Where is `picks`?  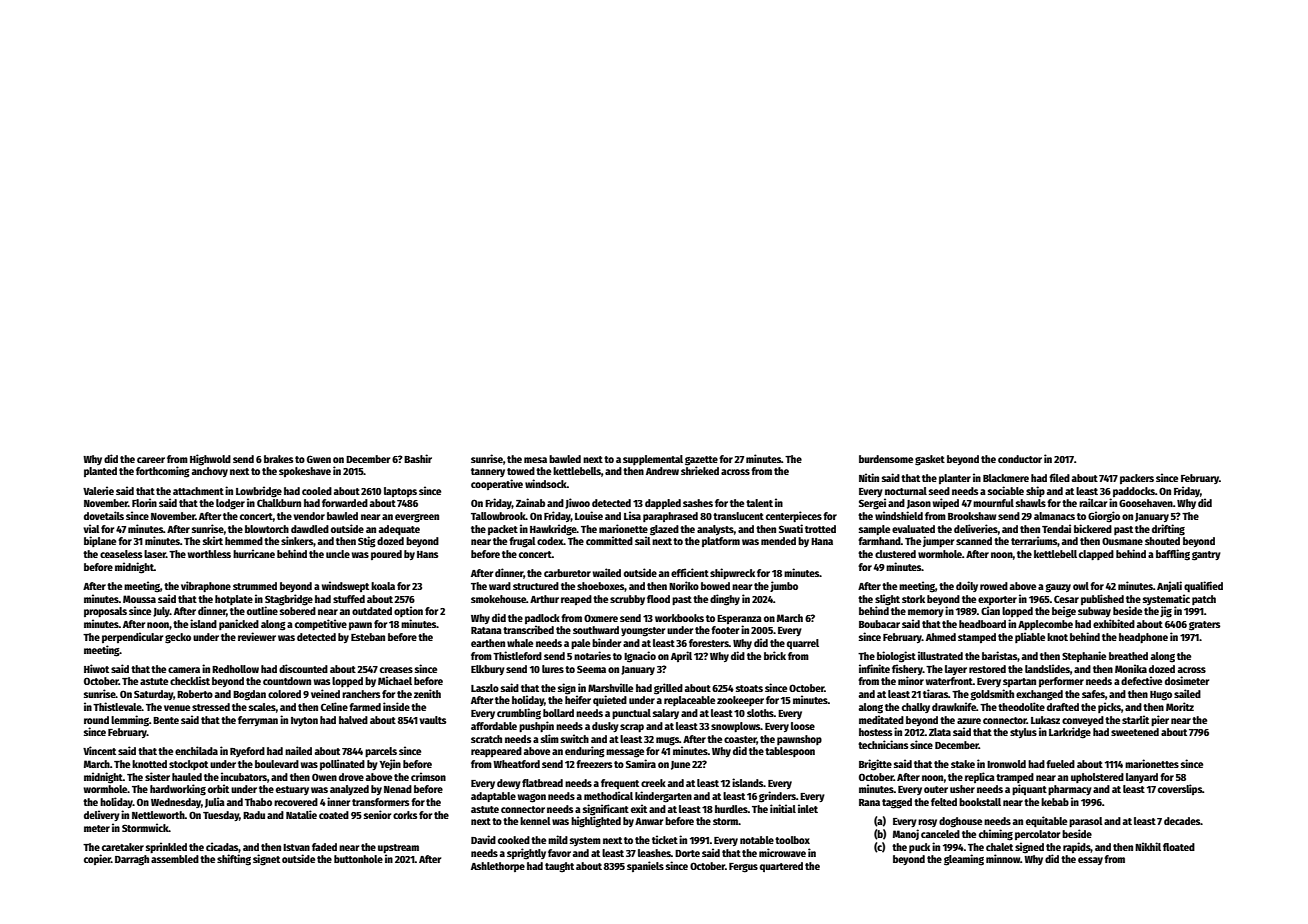 picks is located at coordinates (1109, 707).
